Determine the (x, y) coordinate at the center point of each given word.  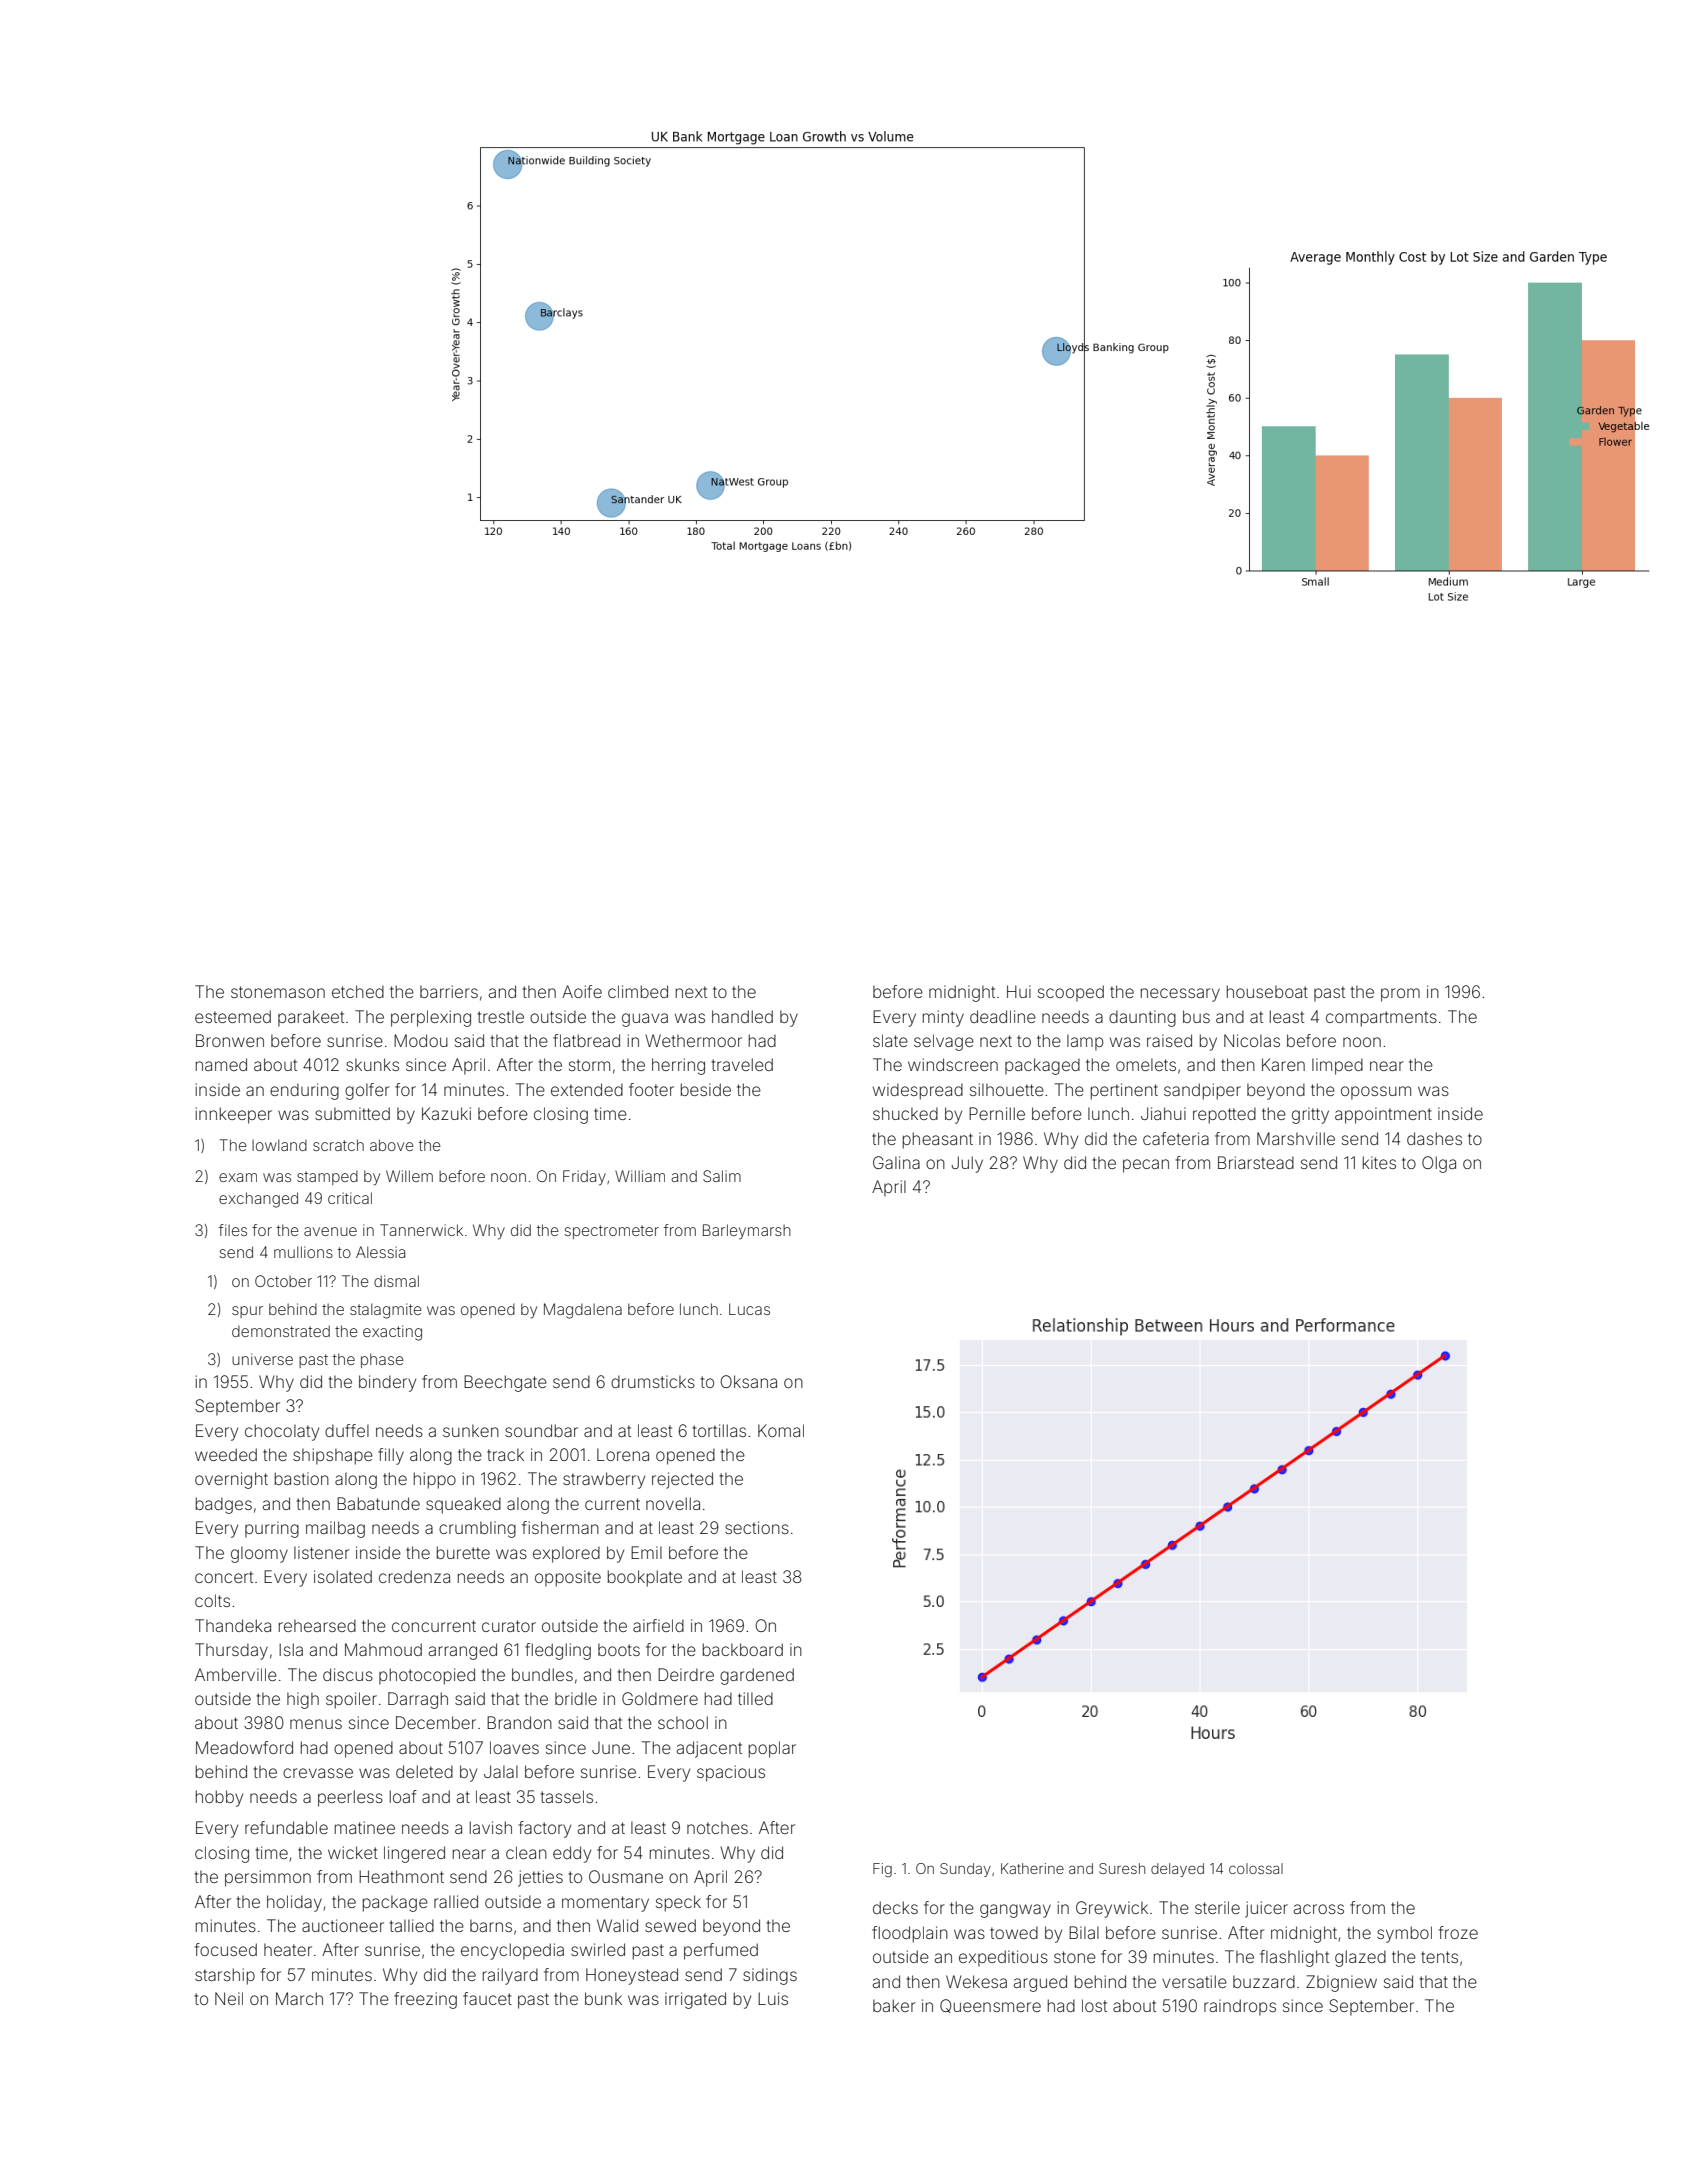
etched (358, 991)
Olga (1439, 1164)
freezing (425, 2000)
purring (272, 1529)
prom (1400, 995)
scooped (1071, 993)
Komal (781, 1430)
